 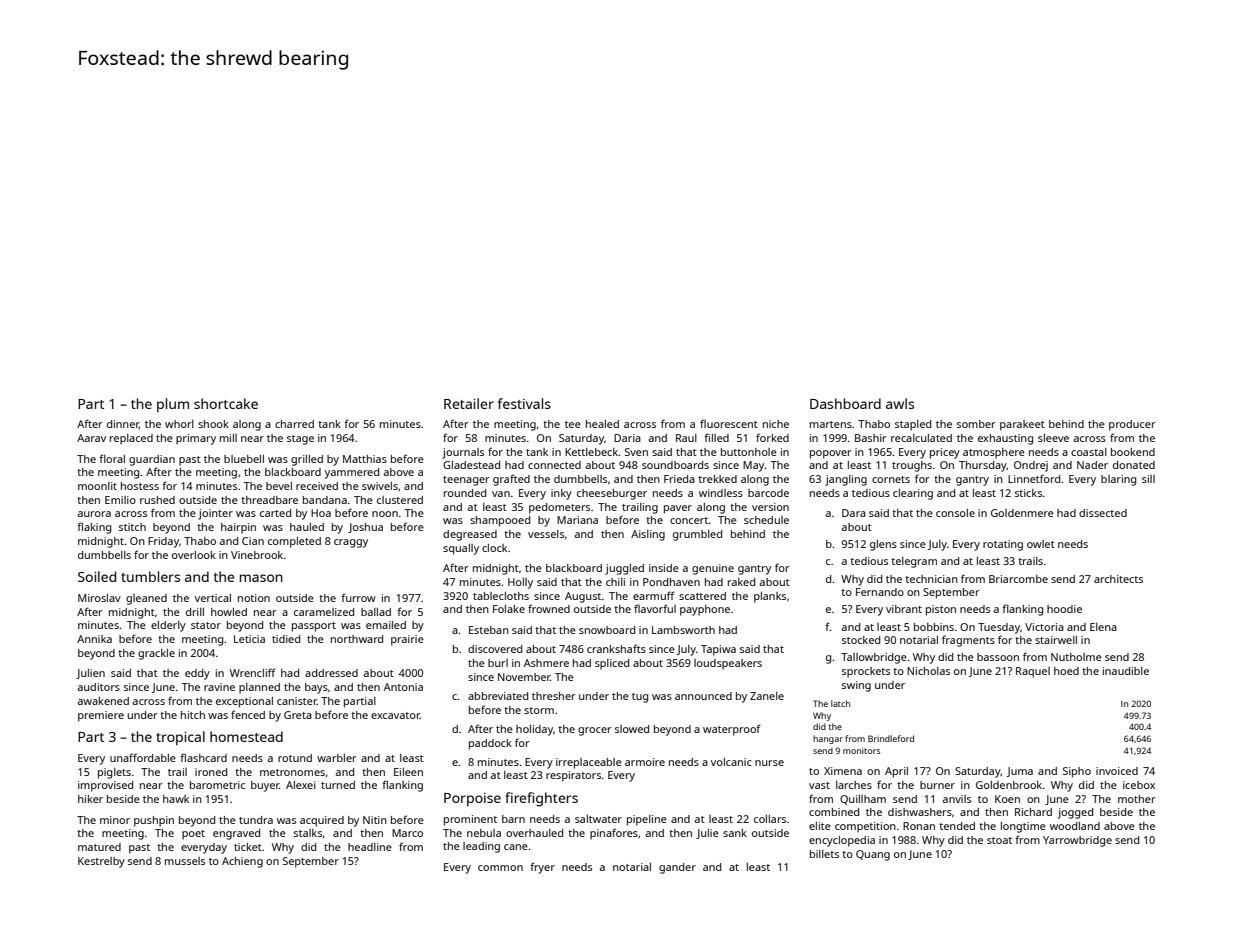 What do you see at coordinates (624, 569) in the screenshot?
I see `juggled` at bounding box center [624, 569].
